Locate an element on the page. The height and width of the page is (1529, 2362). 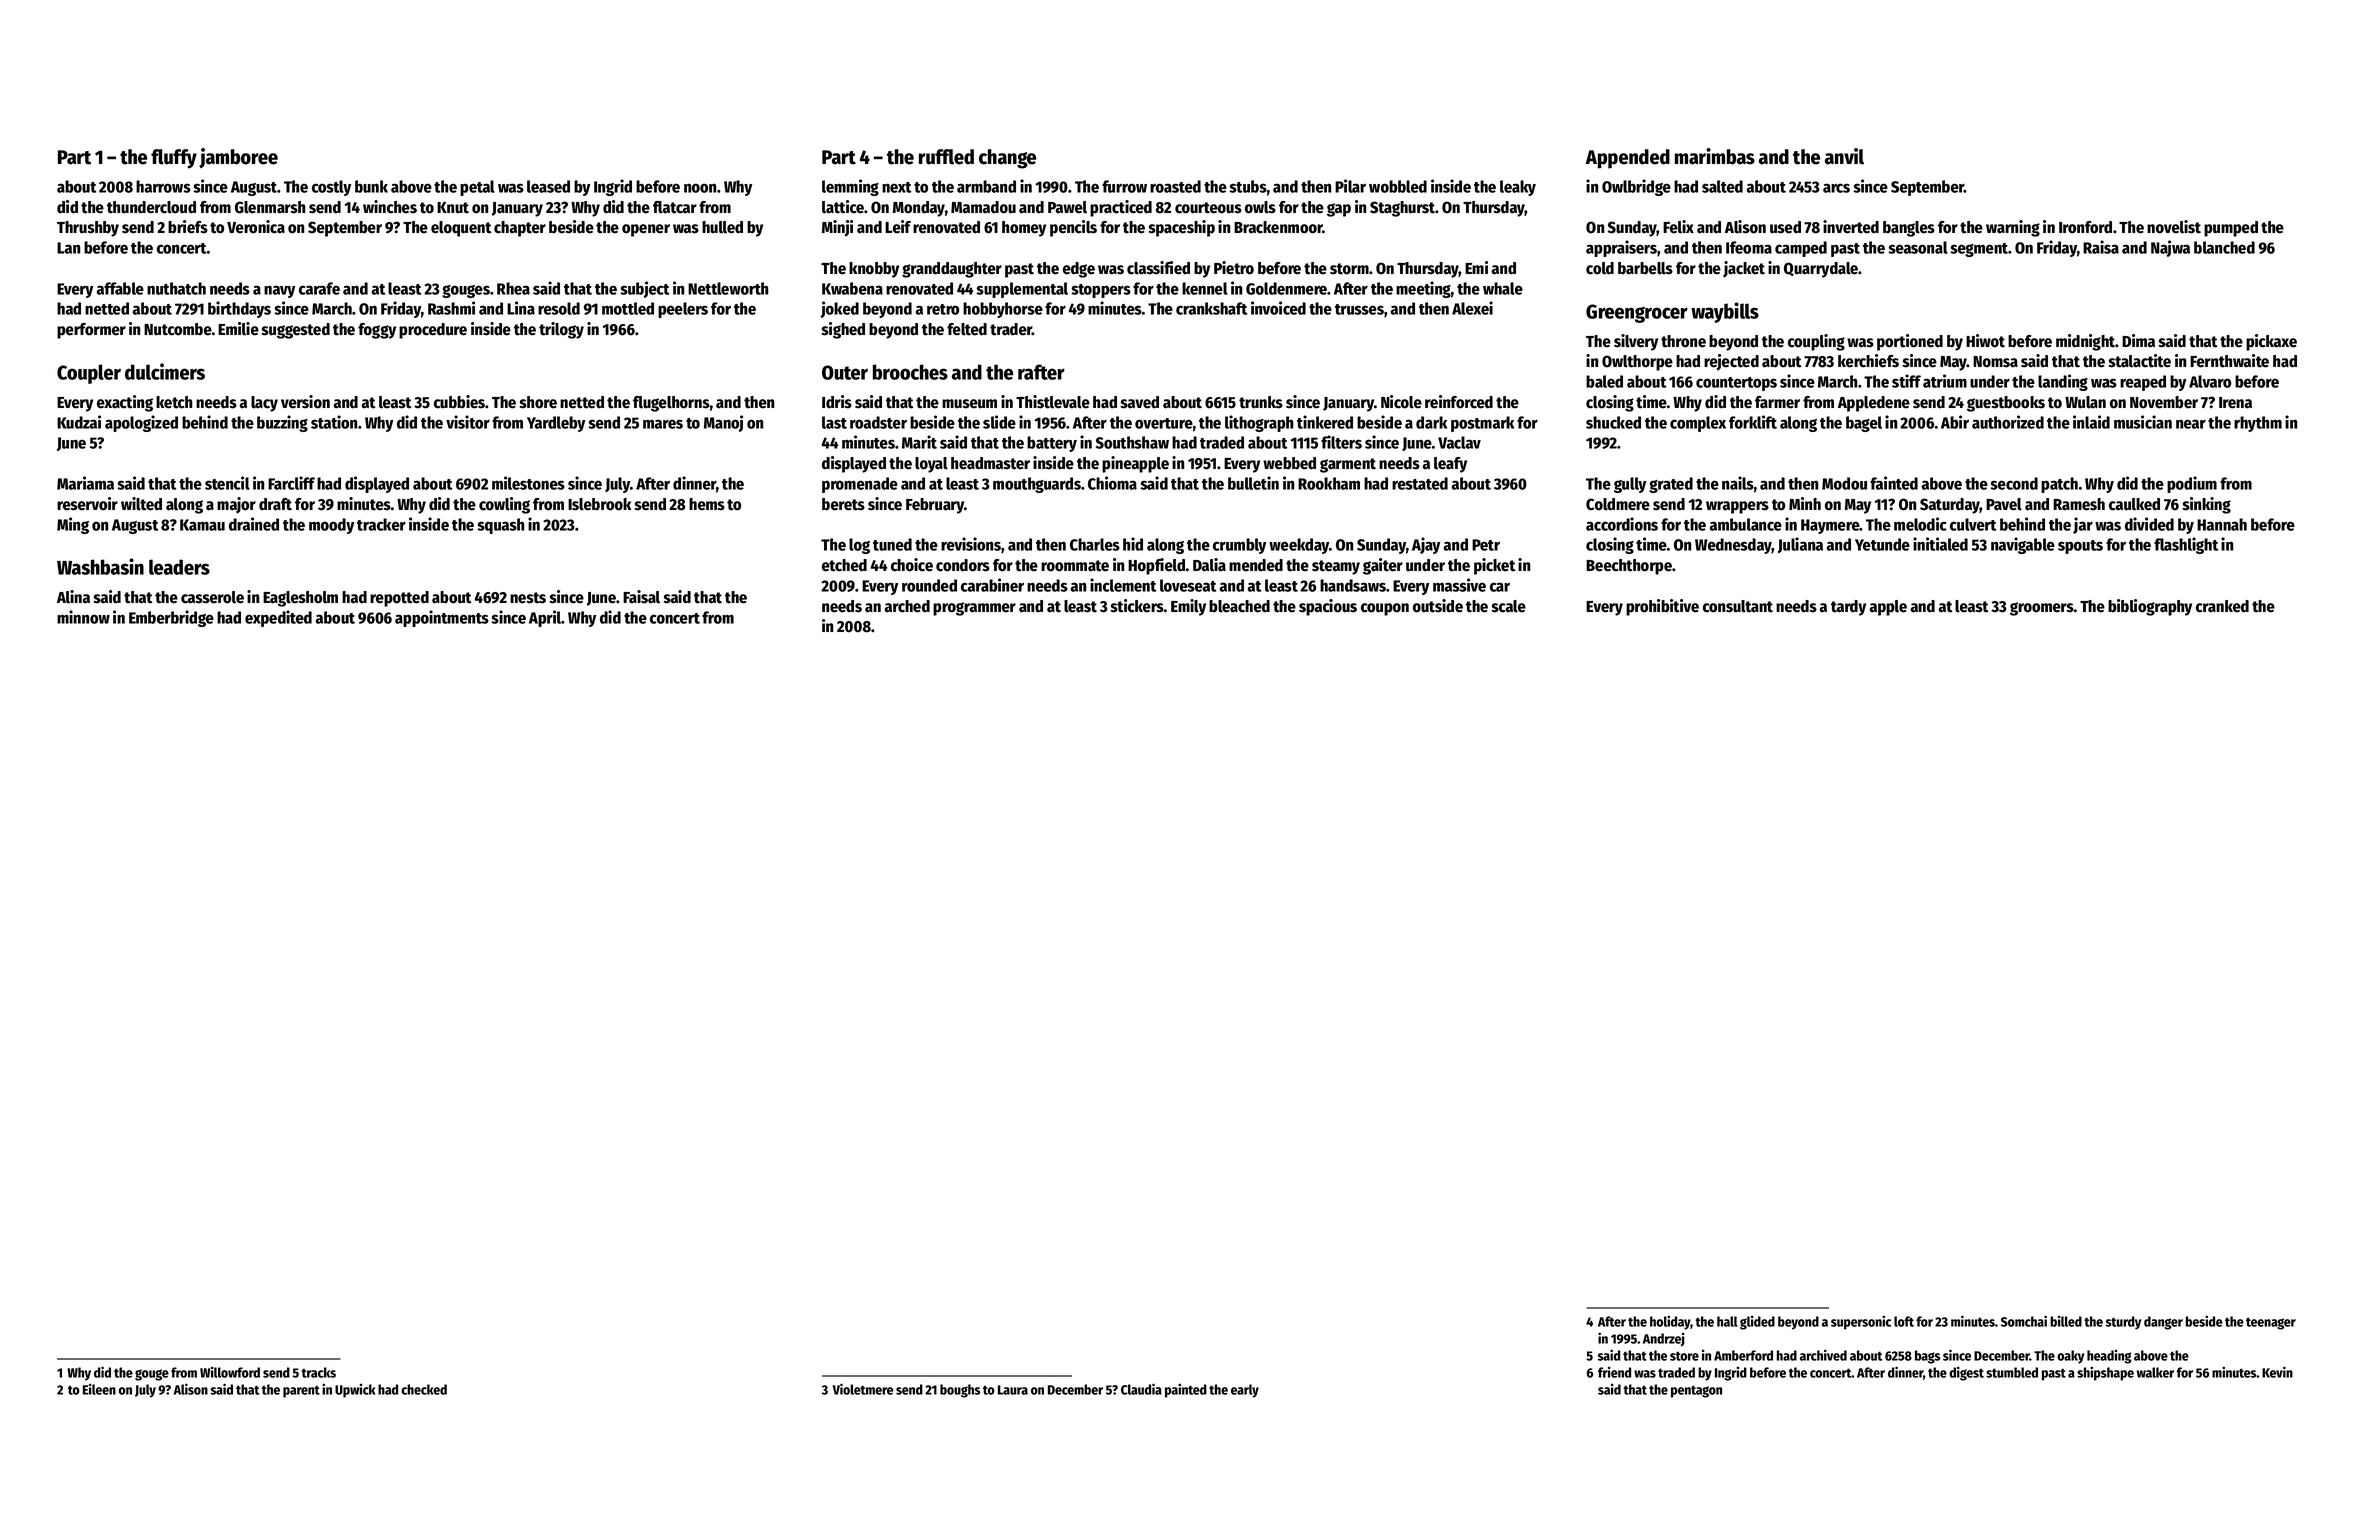
early is located at coordinates (1245, 1391).
